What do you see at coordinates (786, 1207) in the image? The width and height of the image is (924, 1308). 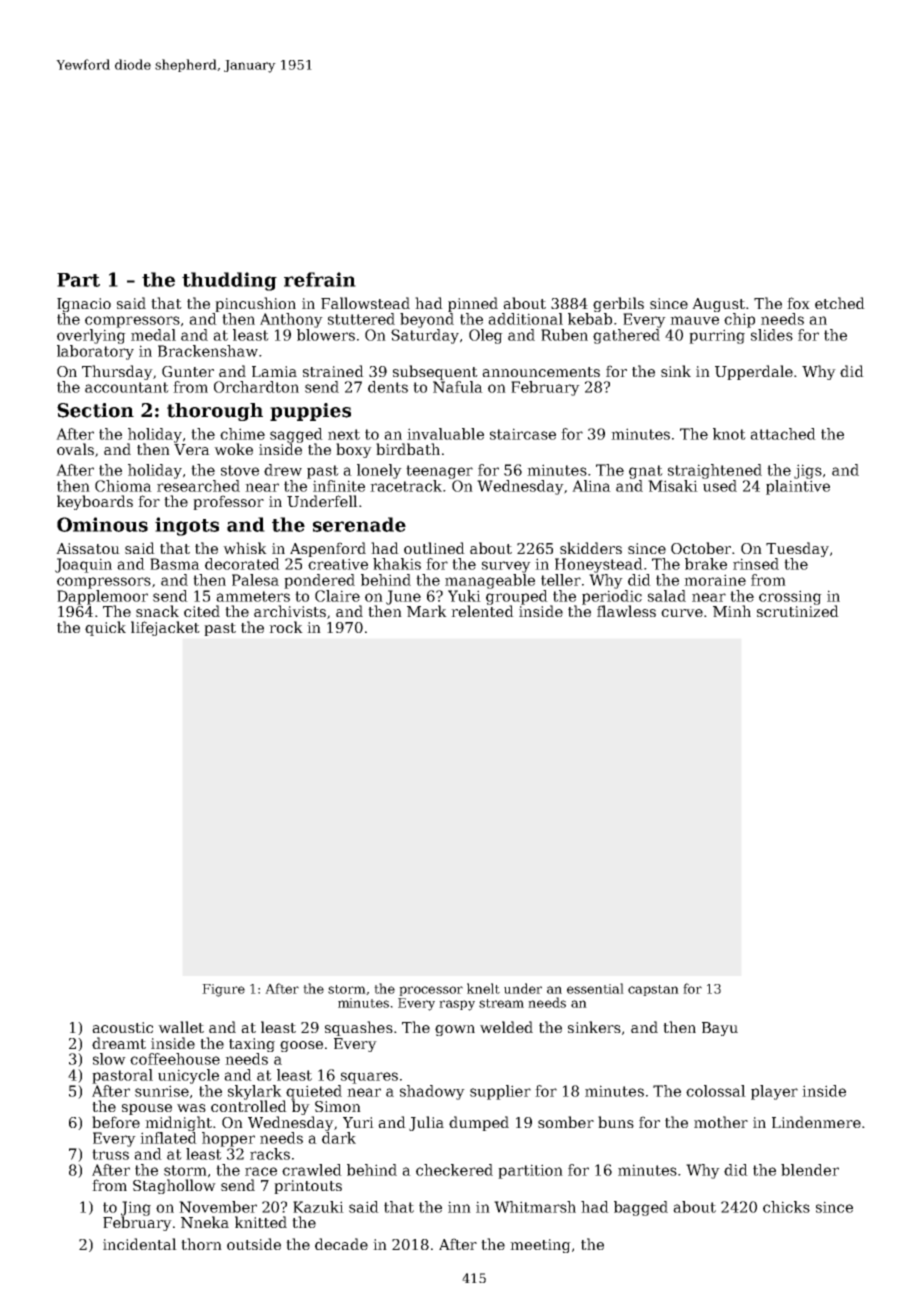 I see `chicks` at bounding box center [786, 1207].
